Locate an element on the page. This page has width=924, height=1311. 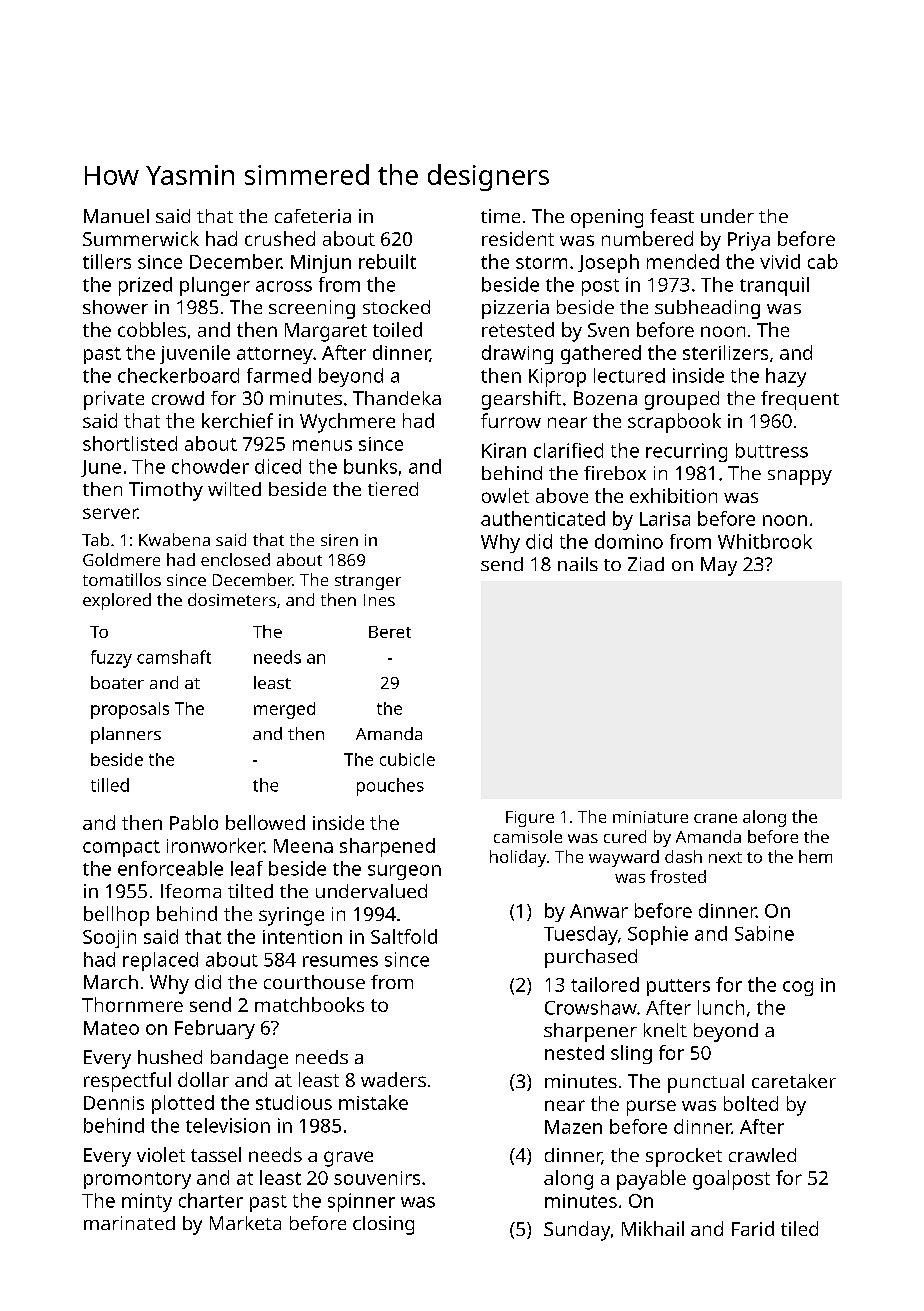
resumes is located at coordinates (340, 961).
